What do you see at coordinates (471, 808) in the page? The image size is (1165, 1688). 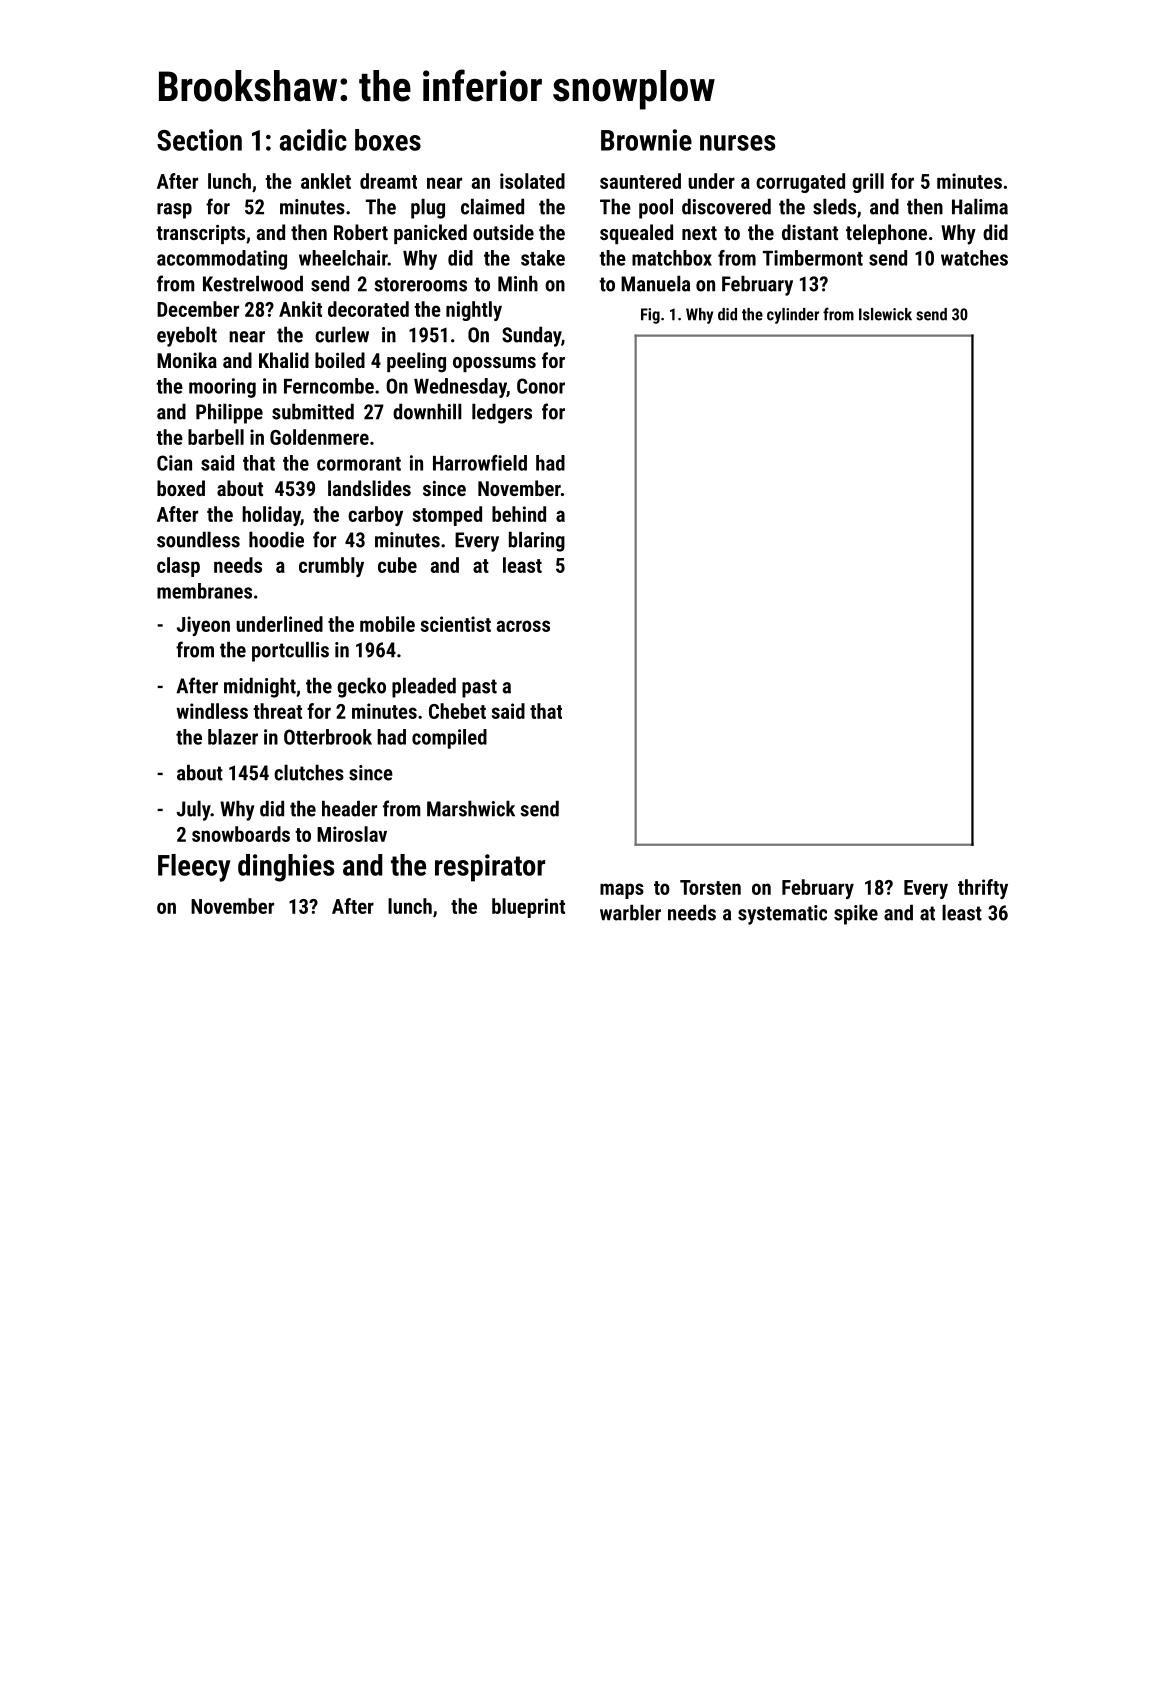 I see `Marshwick` at bounding box center [471, 808].
